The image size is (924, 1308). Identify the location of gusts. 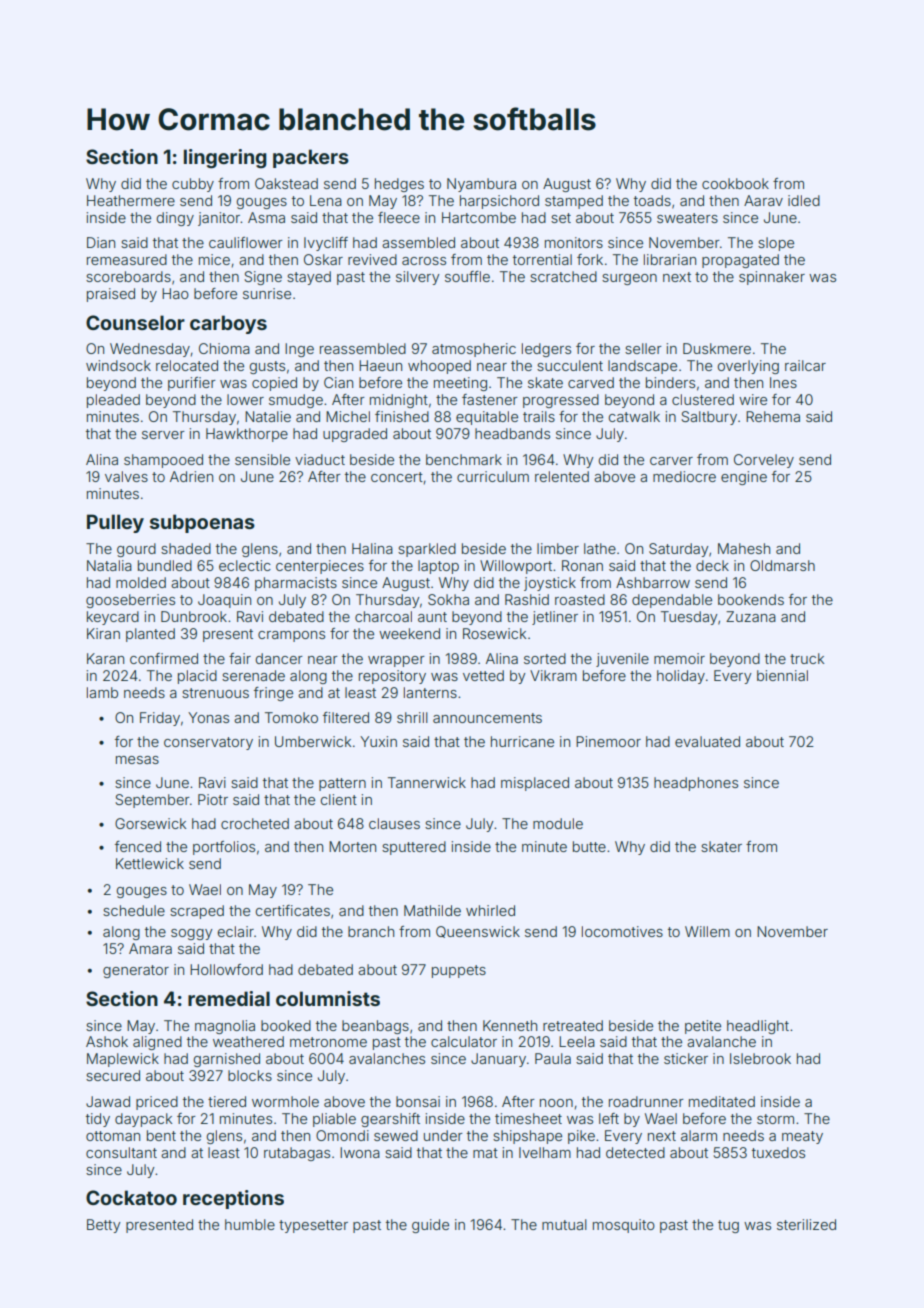
(267, 367).
